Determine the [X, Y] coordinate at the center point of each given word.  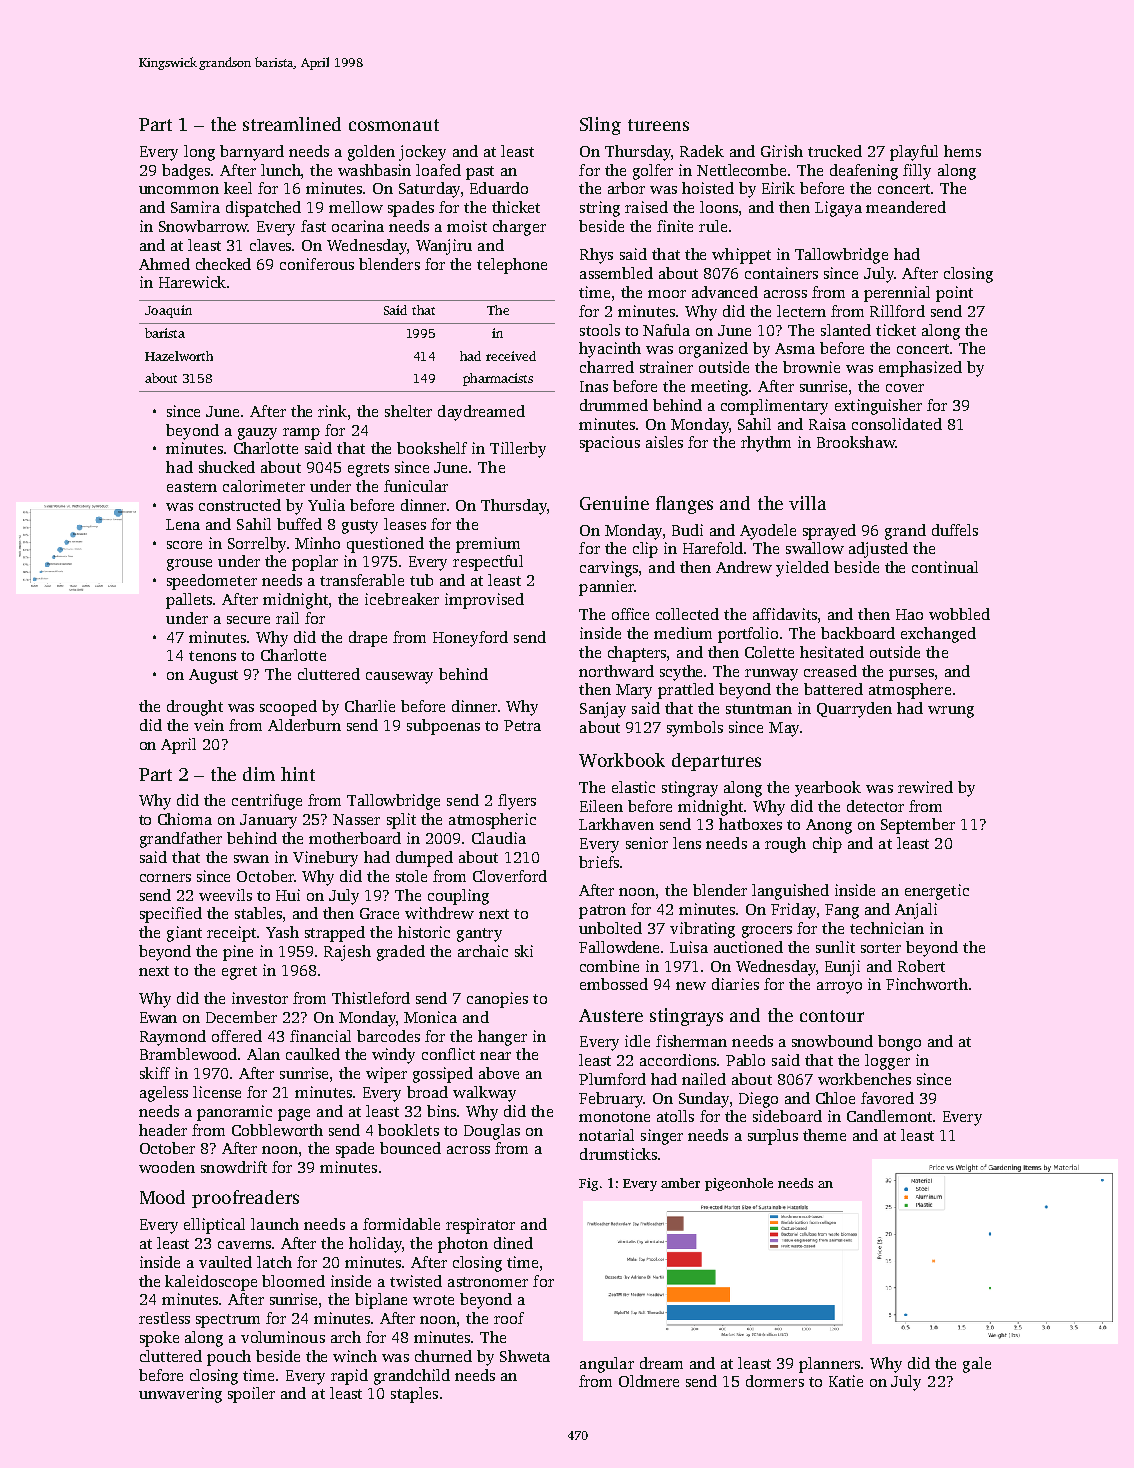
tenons [212, 656]
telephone [512, 266]
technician [887, 928]
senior [647, 843]
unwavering [180, 1395]
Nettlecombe [741, 170]
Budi [687, 530]
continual [945, 567]
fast [313, 226]
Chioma [185, 819]
